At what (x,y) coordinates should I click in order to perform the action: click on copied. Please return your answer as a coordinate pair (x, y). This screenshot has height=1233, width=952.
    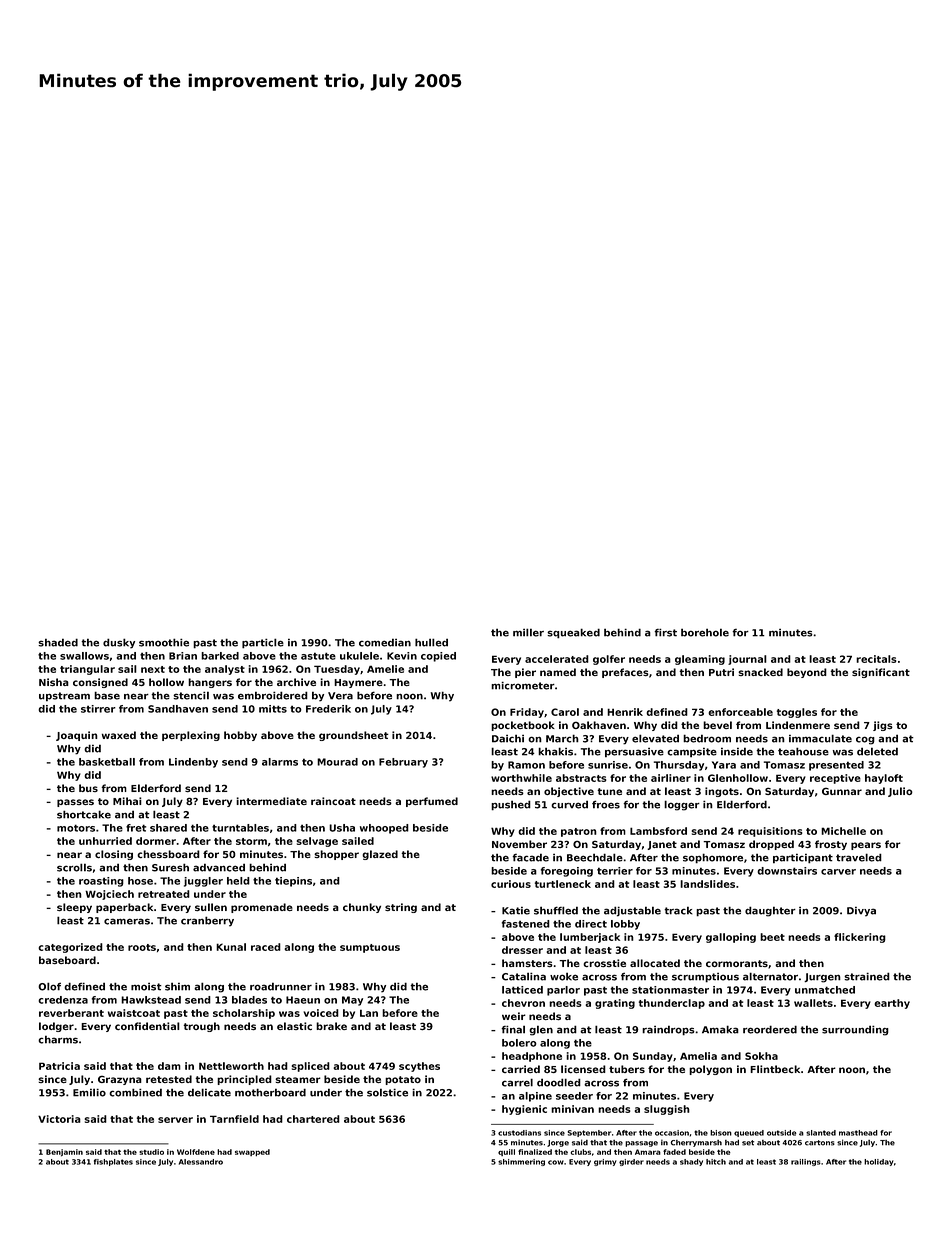
    Looking at the image, I should click on (438, 657).
